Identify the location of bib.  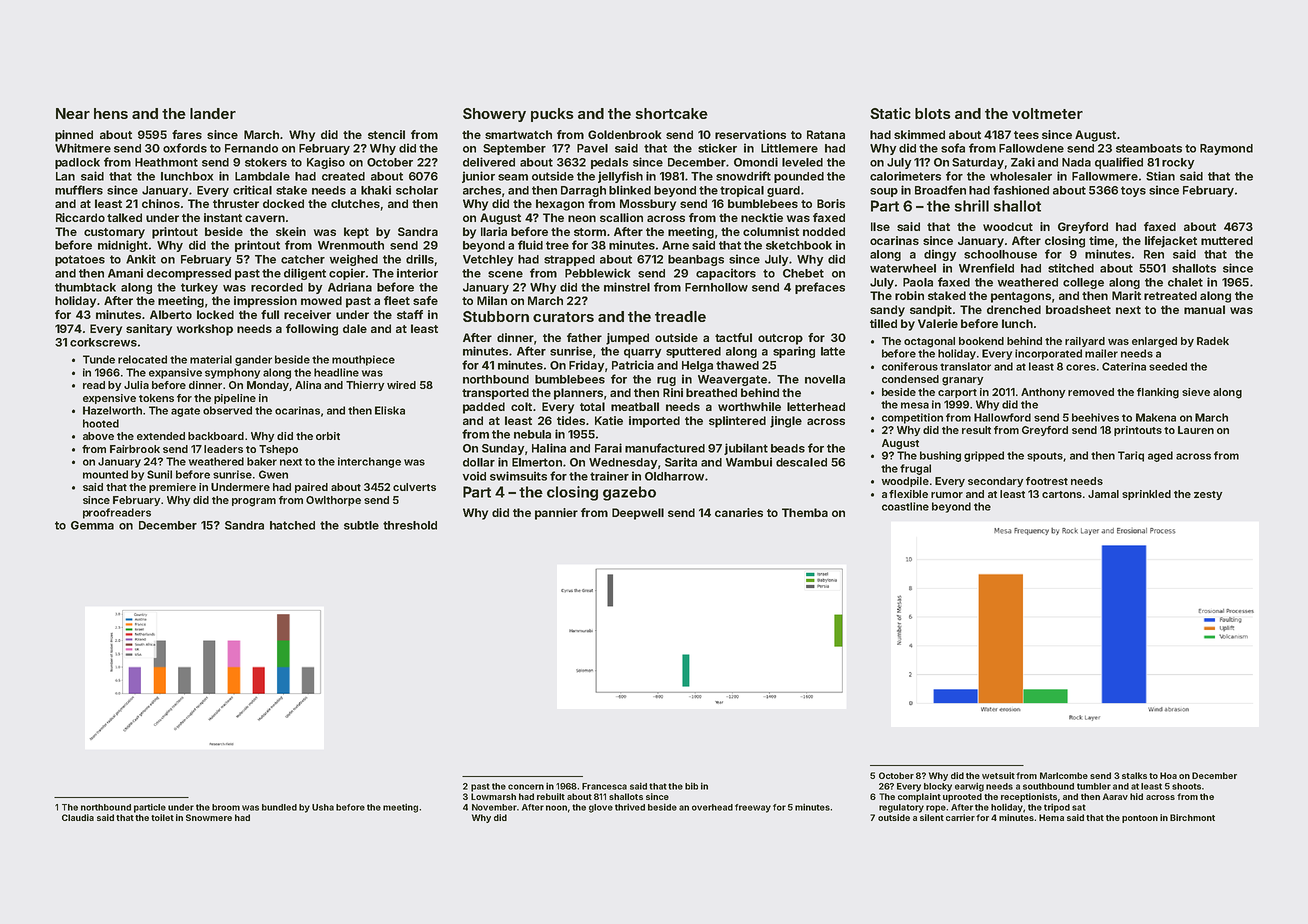
(691, 786).
